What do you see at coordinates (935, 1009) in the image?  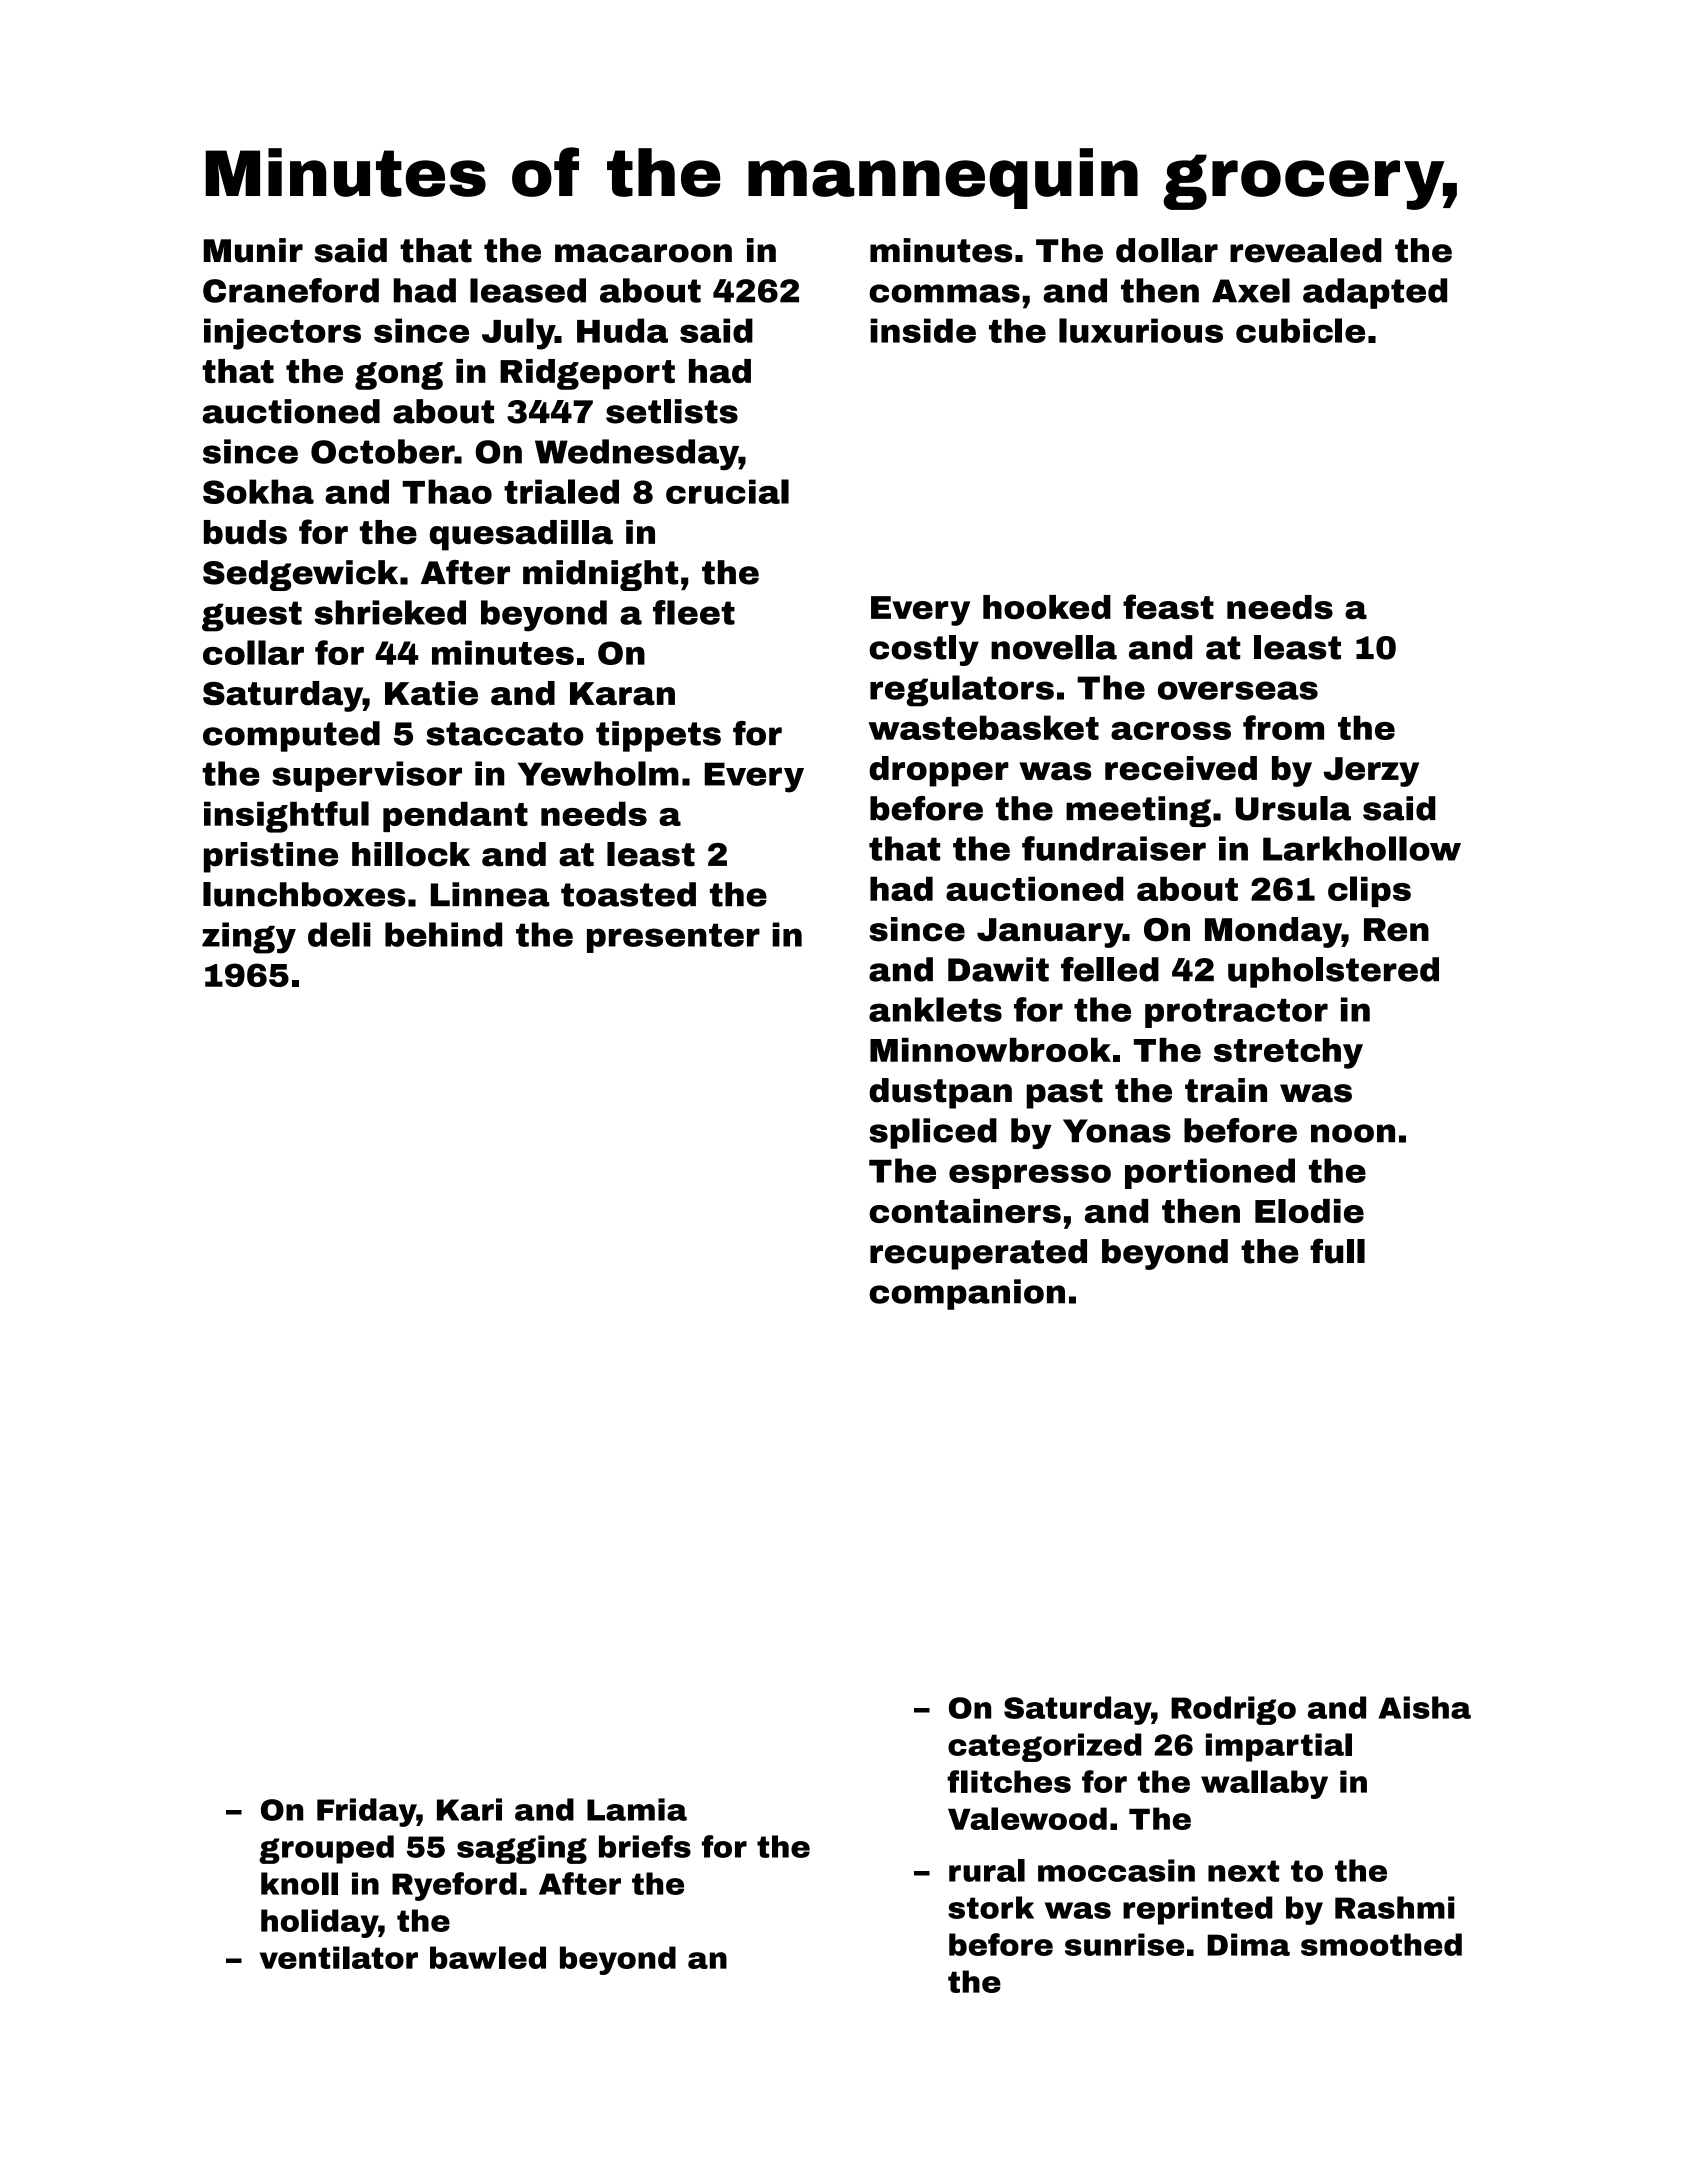 I see `anklets` at bounding box center [935, 1009].
